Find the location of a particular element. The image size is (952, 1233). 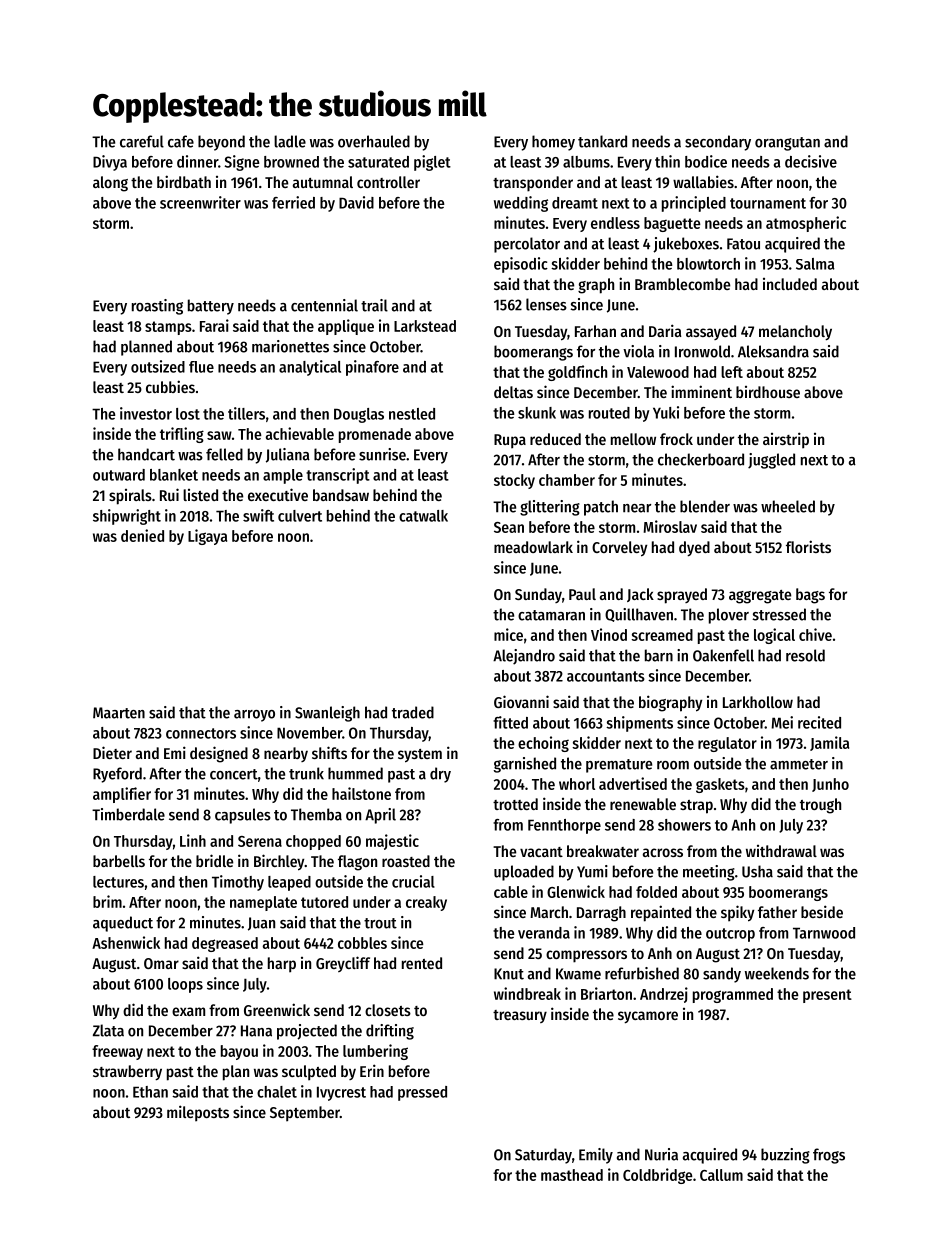

browned is located at coordinates (291, 162).
